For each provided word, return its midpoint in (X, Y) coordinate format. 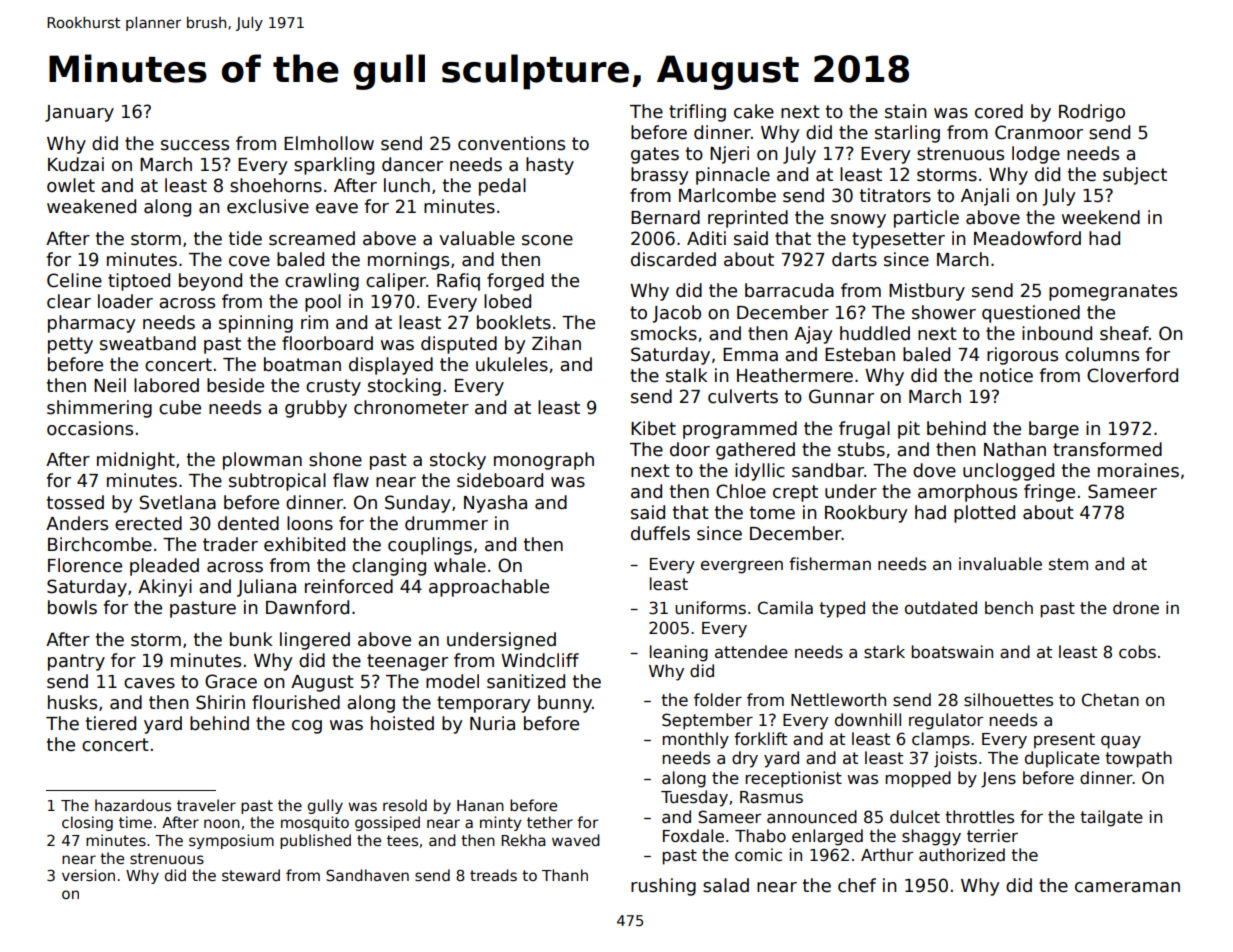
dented (248, 523)
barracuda (789, 290)
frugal (864, 430)
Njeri (729, 155)
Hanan (480, 805)
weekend (1101, 217)
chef (857, 885)
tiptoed (139, 282)
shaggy (931, 837)
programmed (740, 430)
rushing (663, 887)
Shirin (220, 702)
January (79, 113)
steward (251, 875)
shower (944, 312)
